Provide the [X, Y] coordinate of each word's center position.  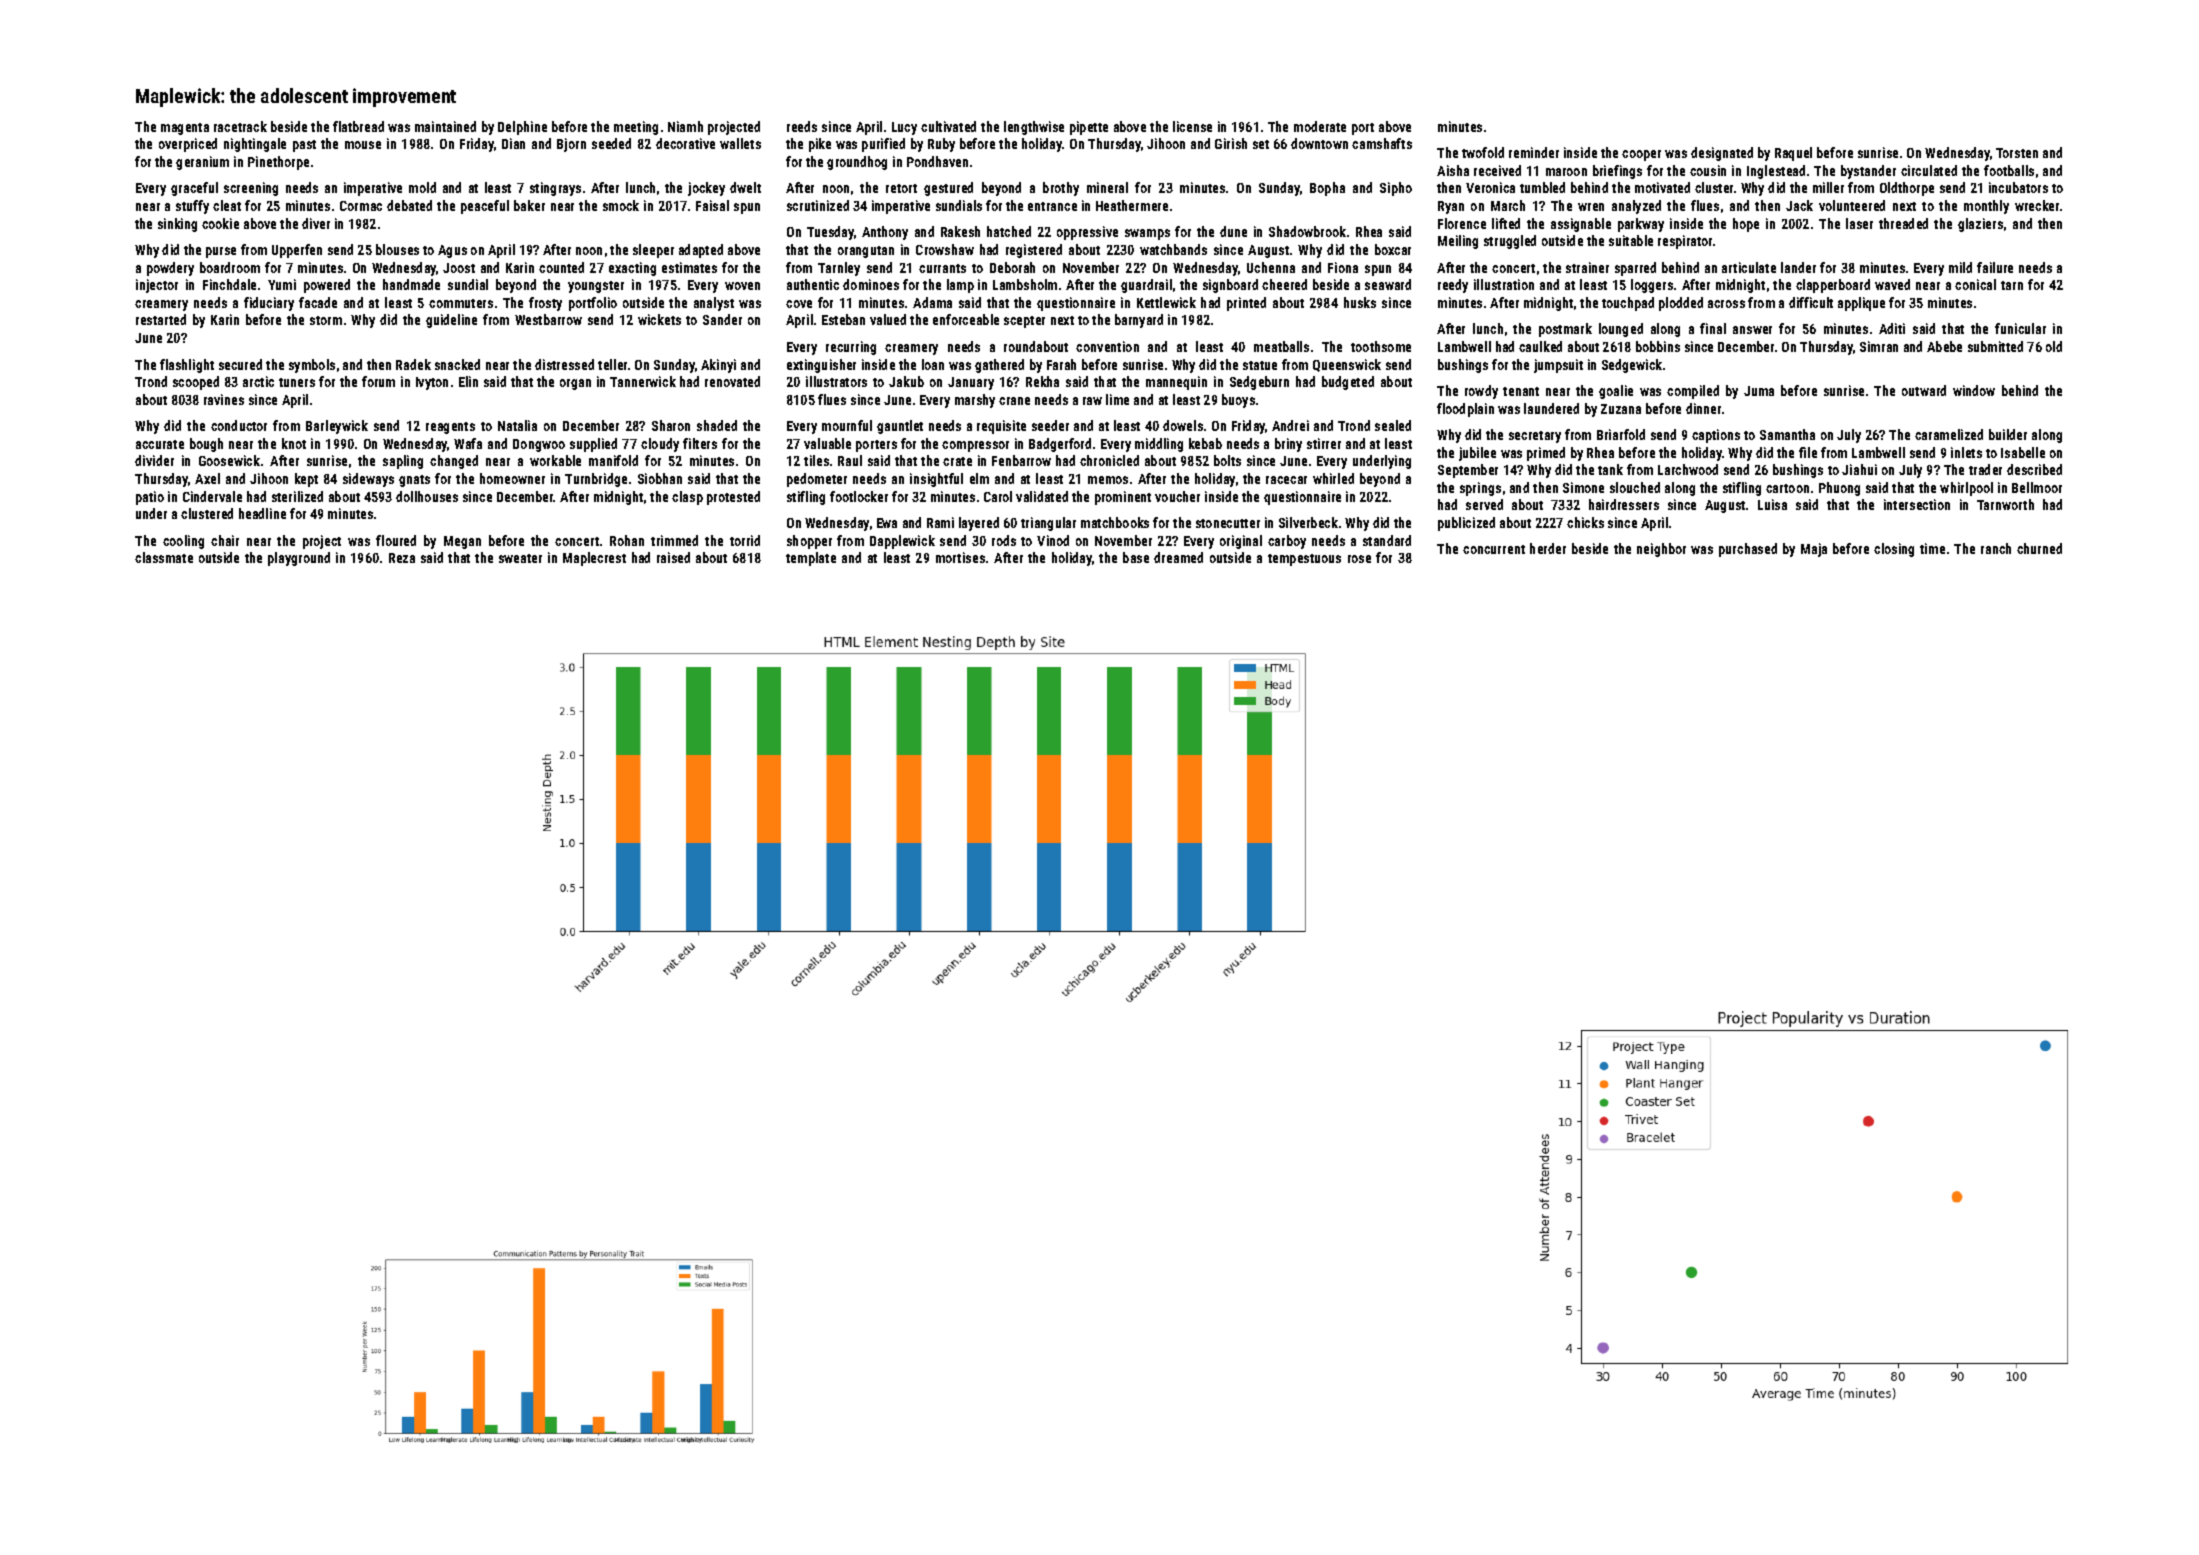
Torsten [2017, 153]
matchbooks [1115, 522]
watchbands [1173, 249]
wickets [659, 319]
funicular [2020, 328]
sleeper [653, 251]
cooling [183, 542]
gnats [414, 481]
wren [1591, 207]
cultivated [948, 126]
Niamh [685, 126]
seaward [1388, 284]
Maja [1814, 550]
